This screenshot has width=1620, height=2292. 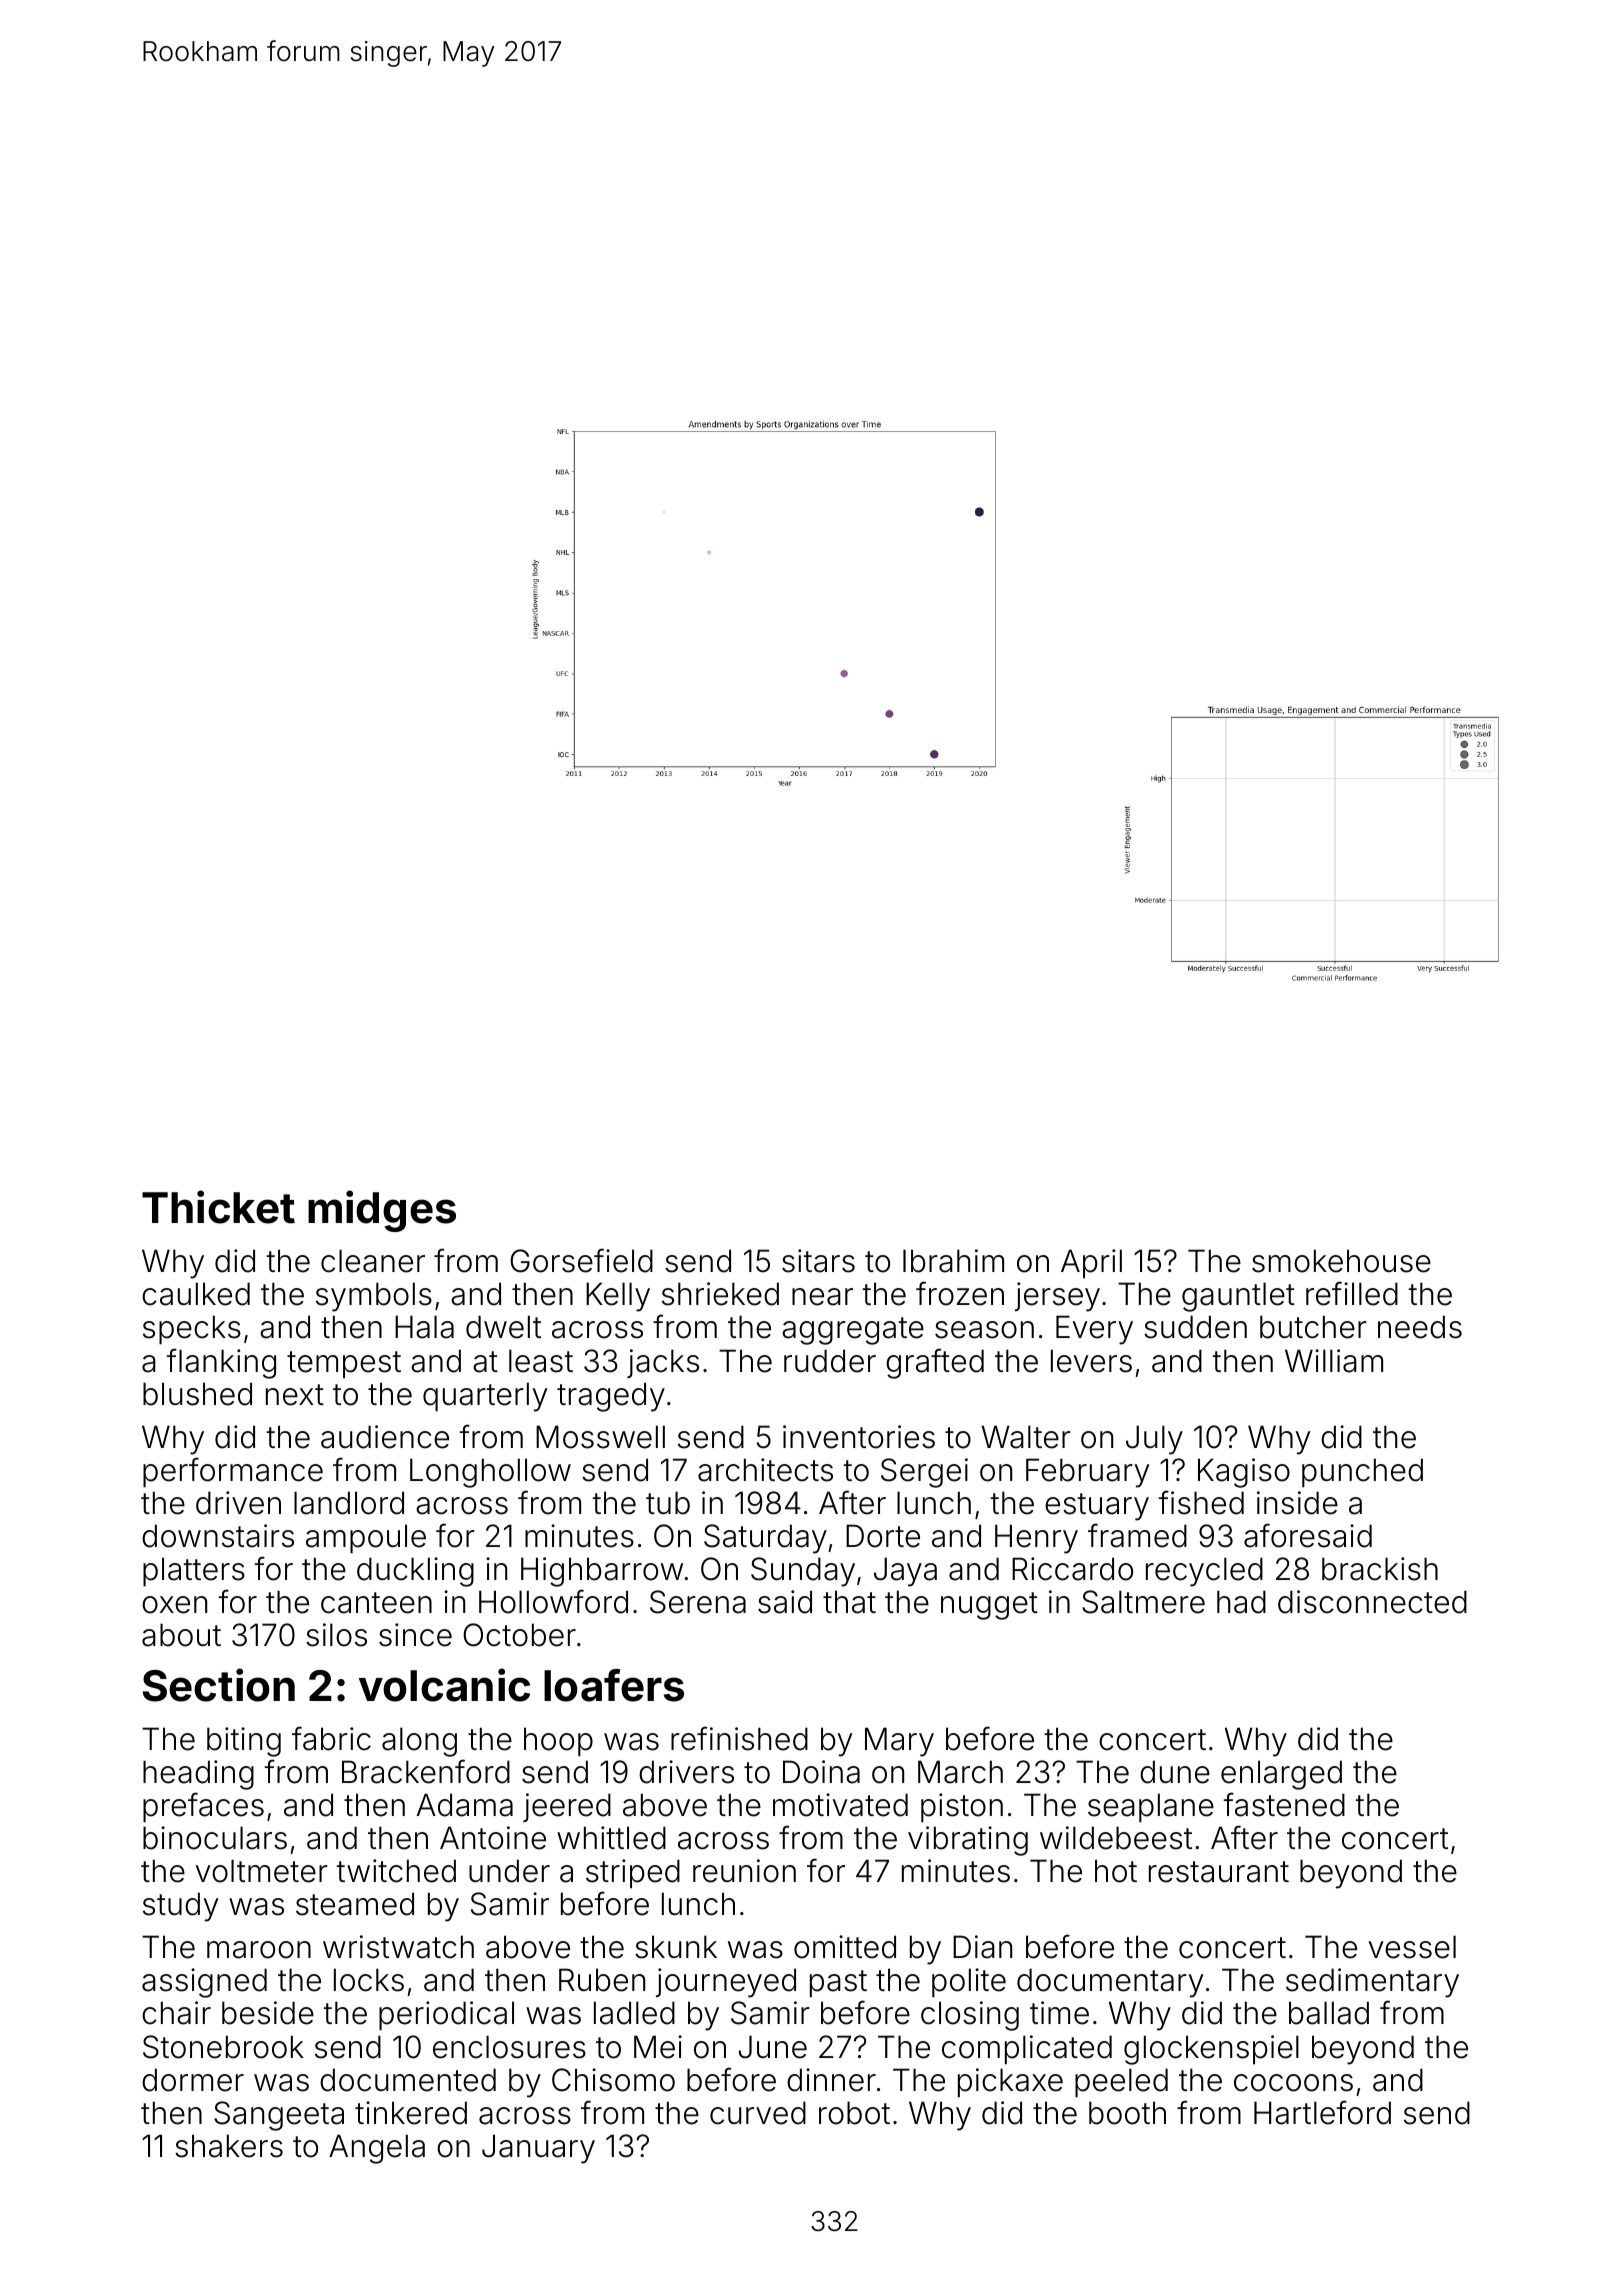 I want to click on tempest, so click(x=344, y=1365).
